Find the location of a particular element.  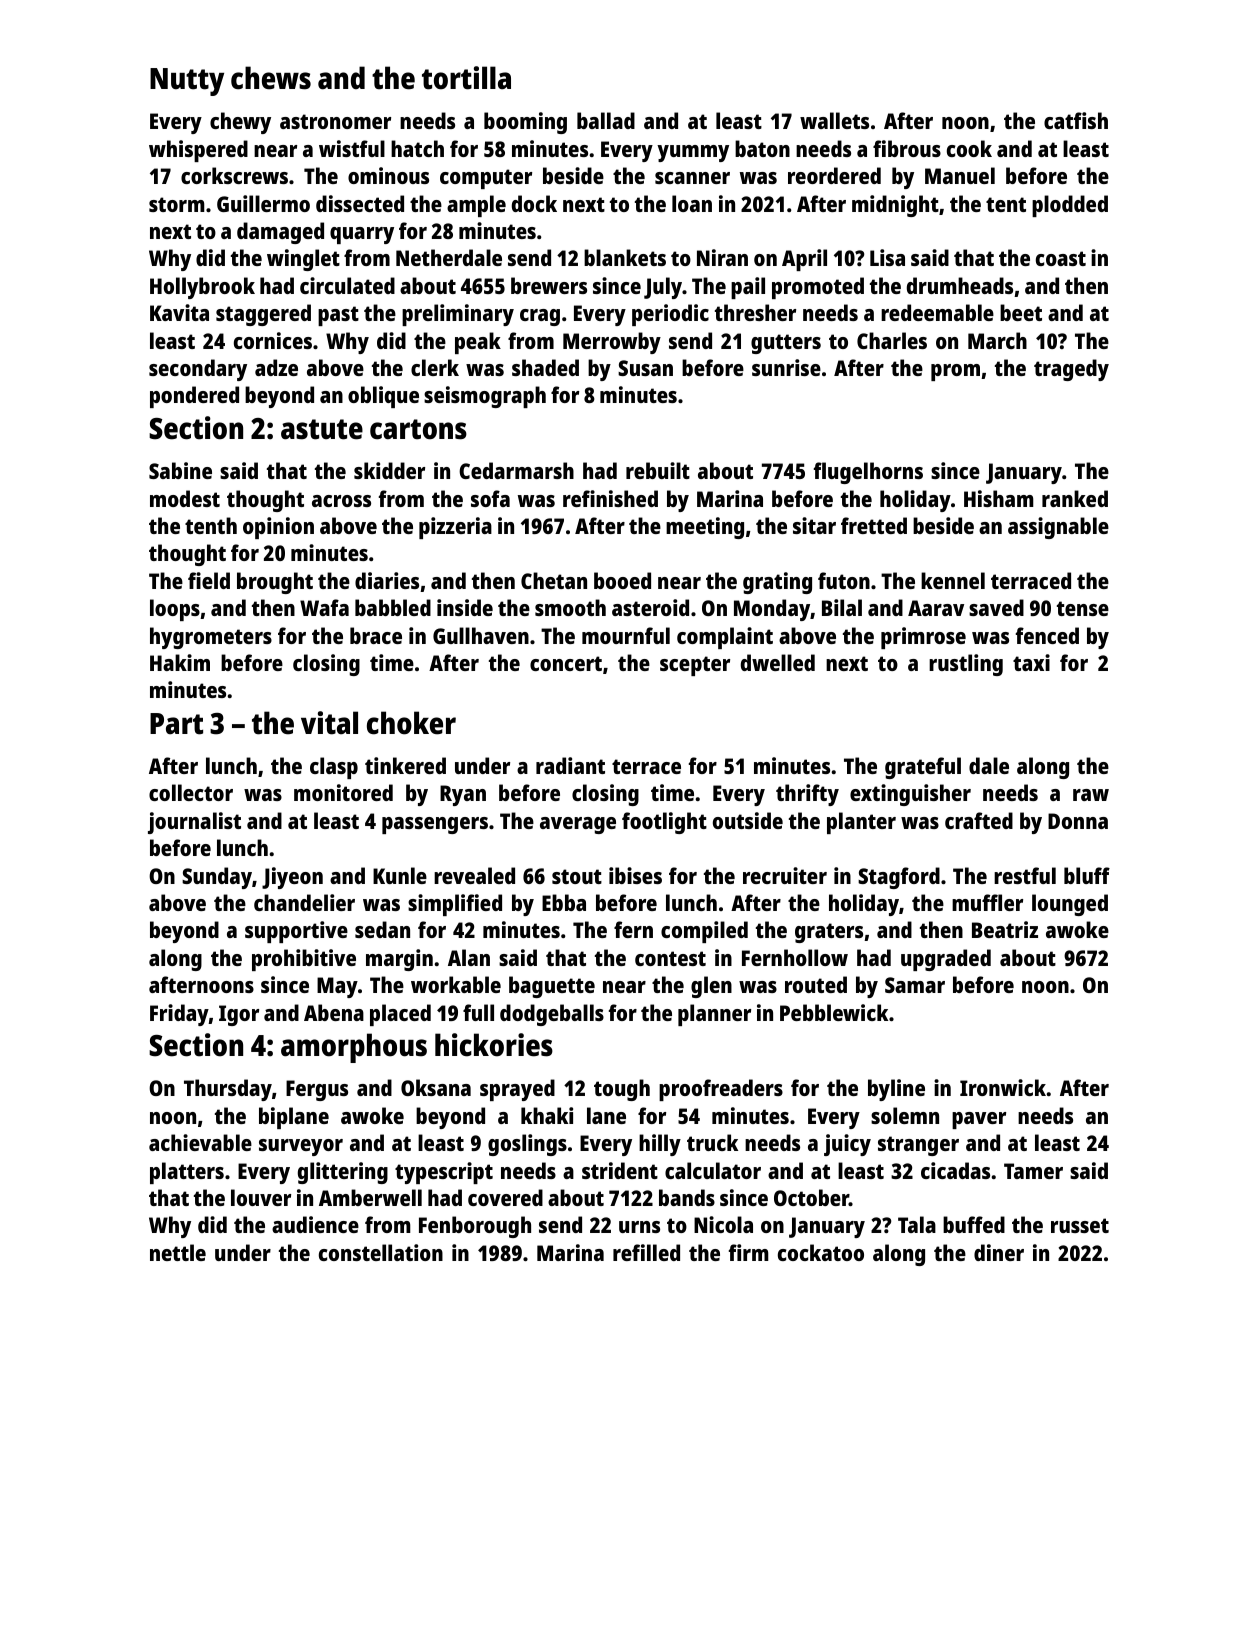

Donna is located at coordinates (1078, 821).
